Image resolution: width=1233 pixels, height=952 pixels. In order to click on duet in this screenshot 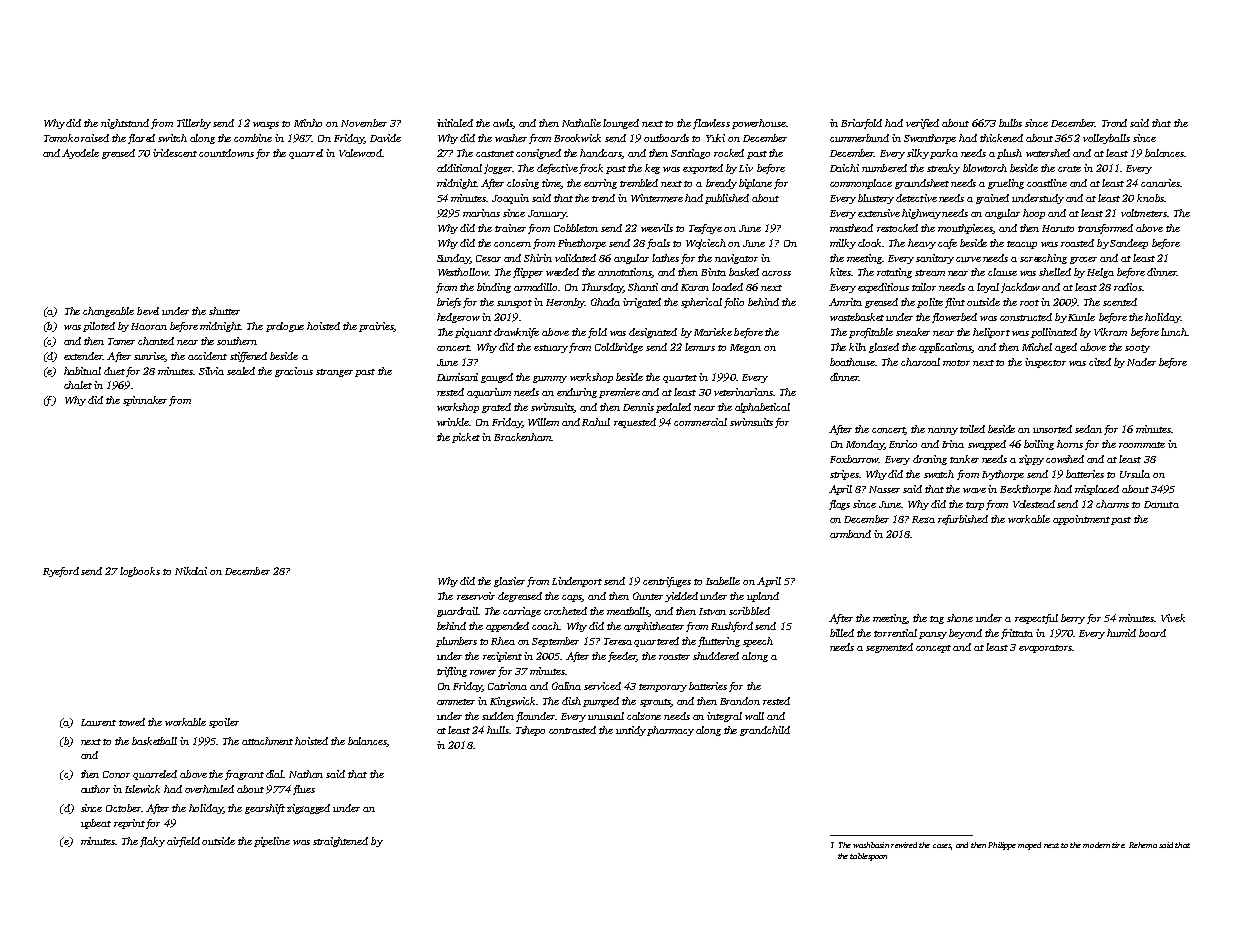, I will do `click(114, 371)`.
